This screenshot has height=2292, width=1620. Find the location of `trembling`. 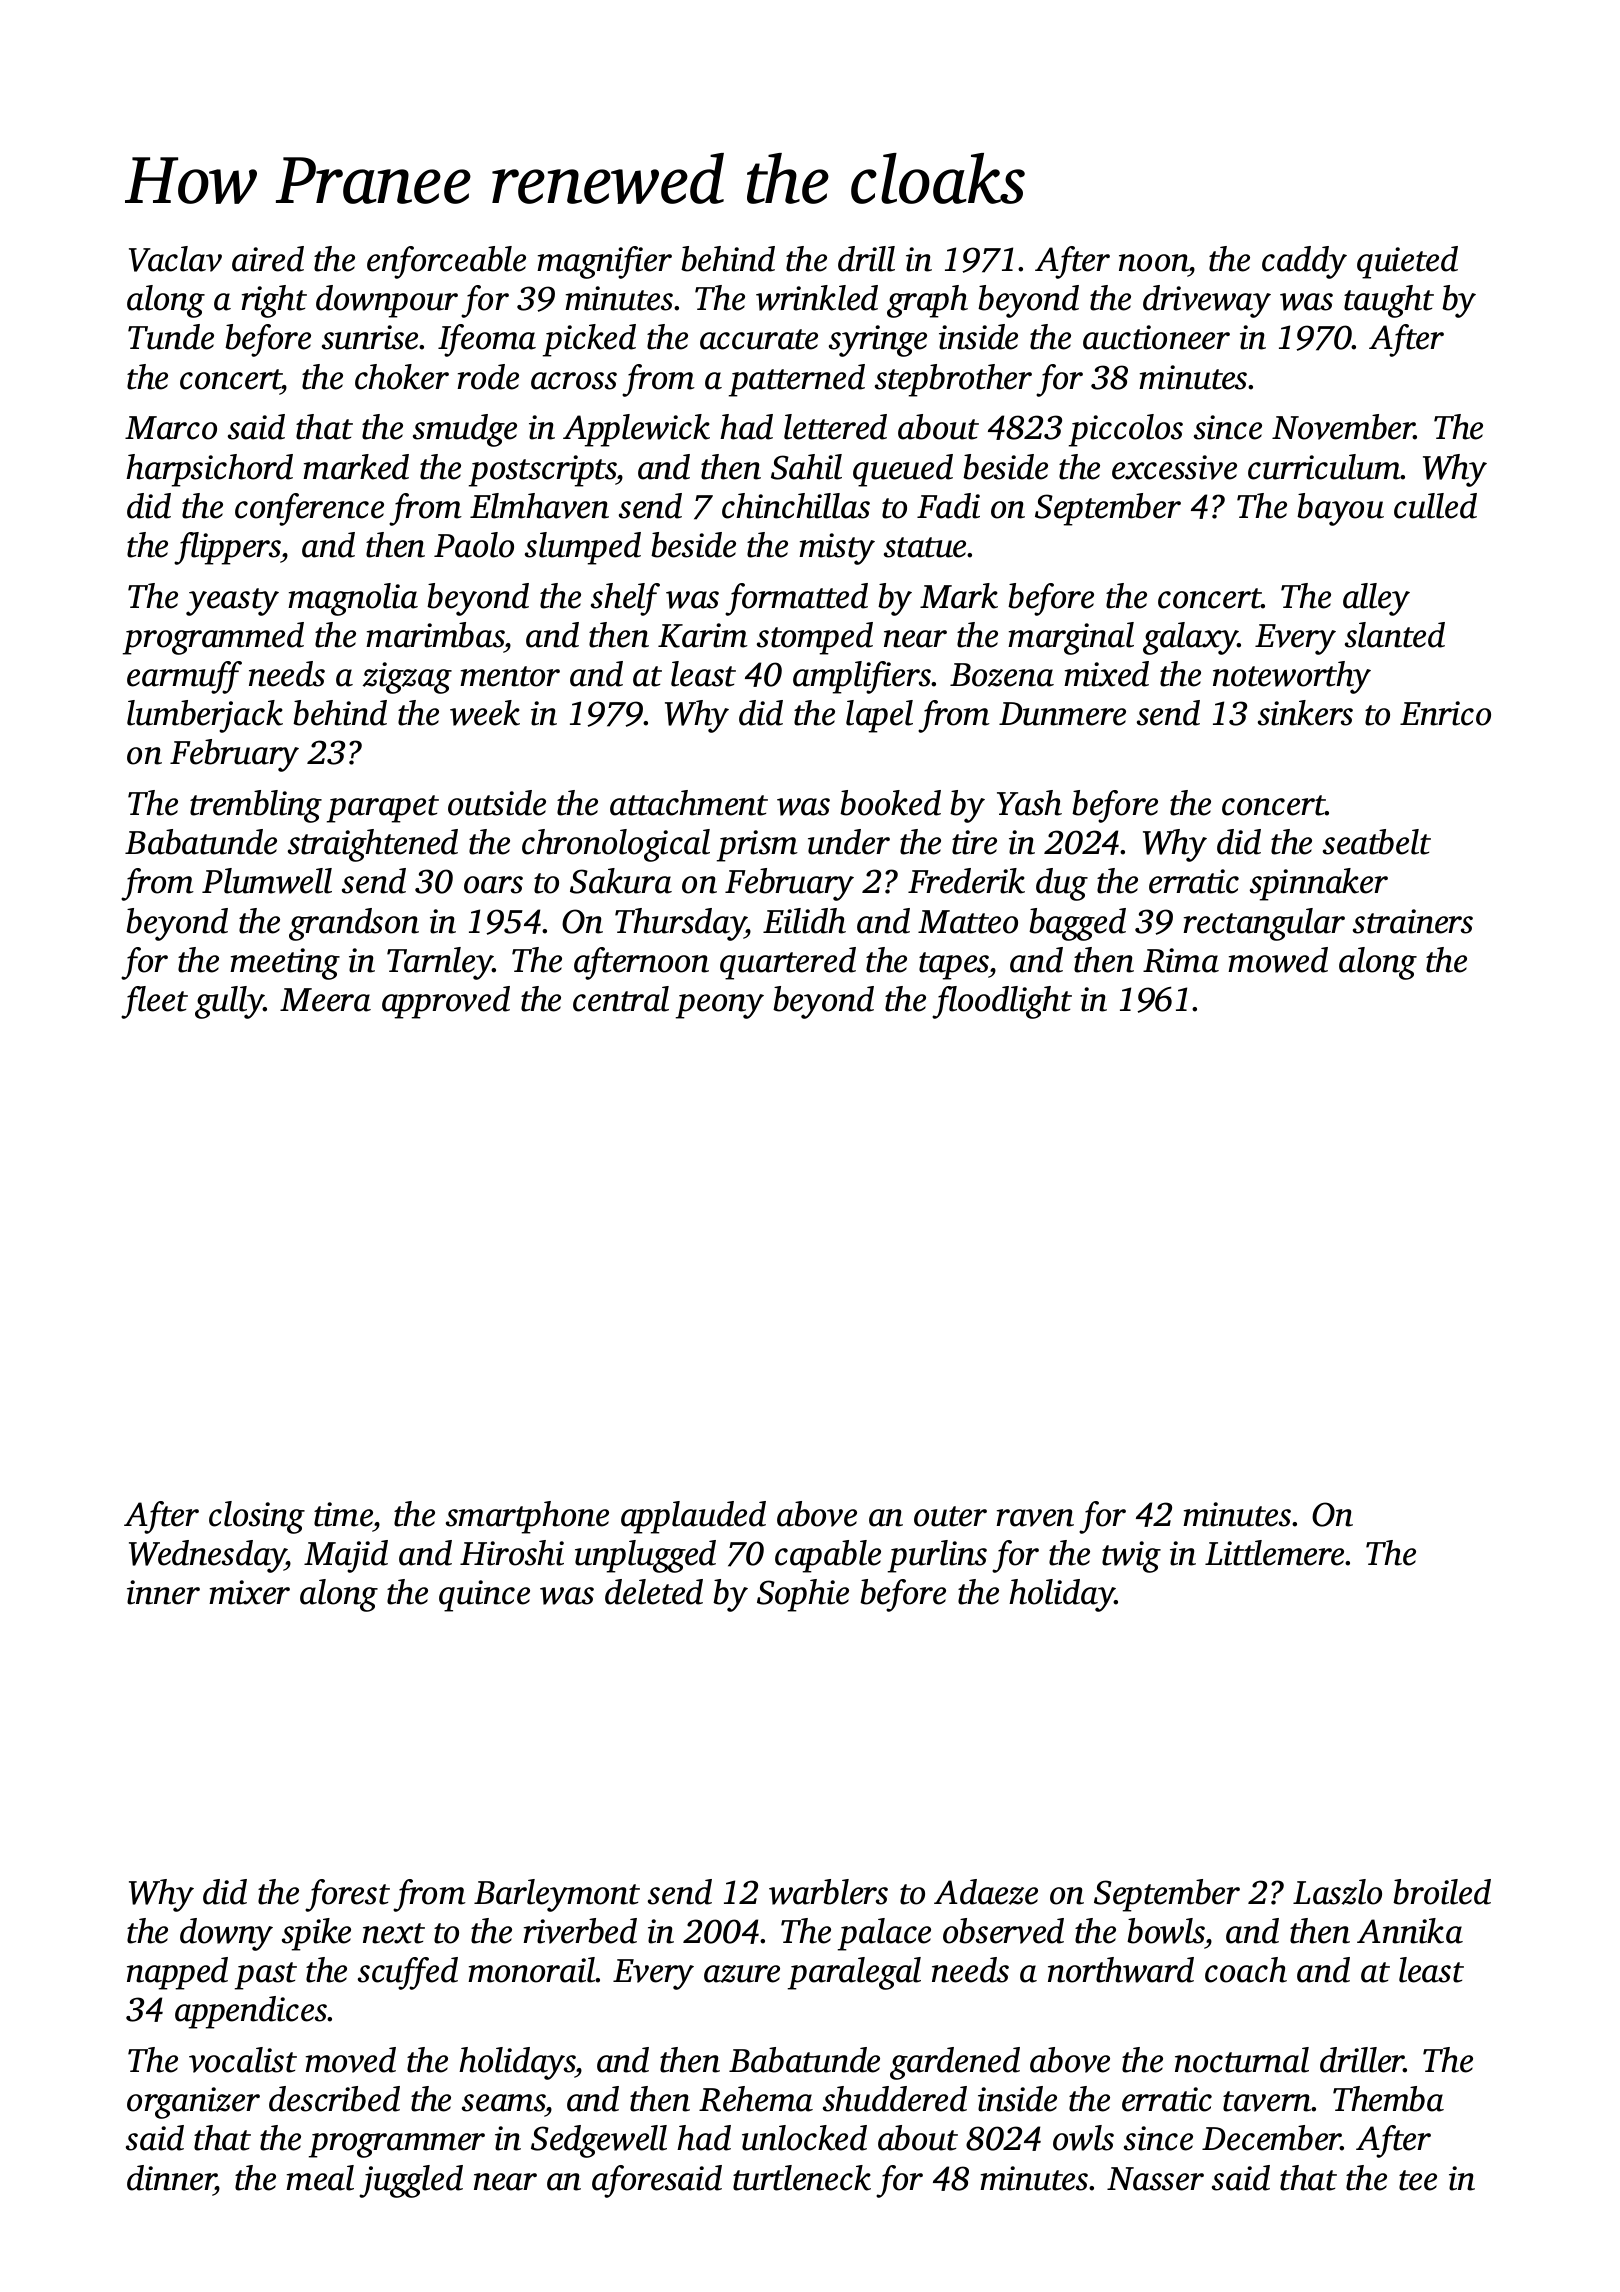

trembling is located at coordinates (256, 806).
